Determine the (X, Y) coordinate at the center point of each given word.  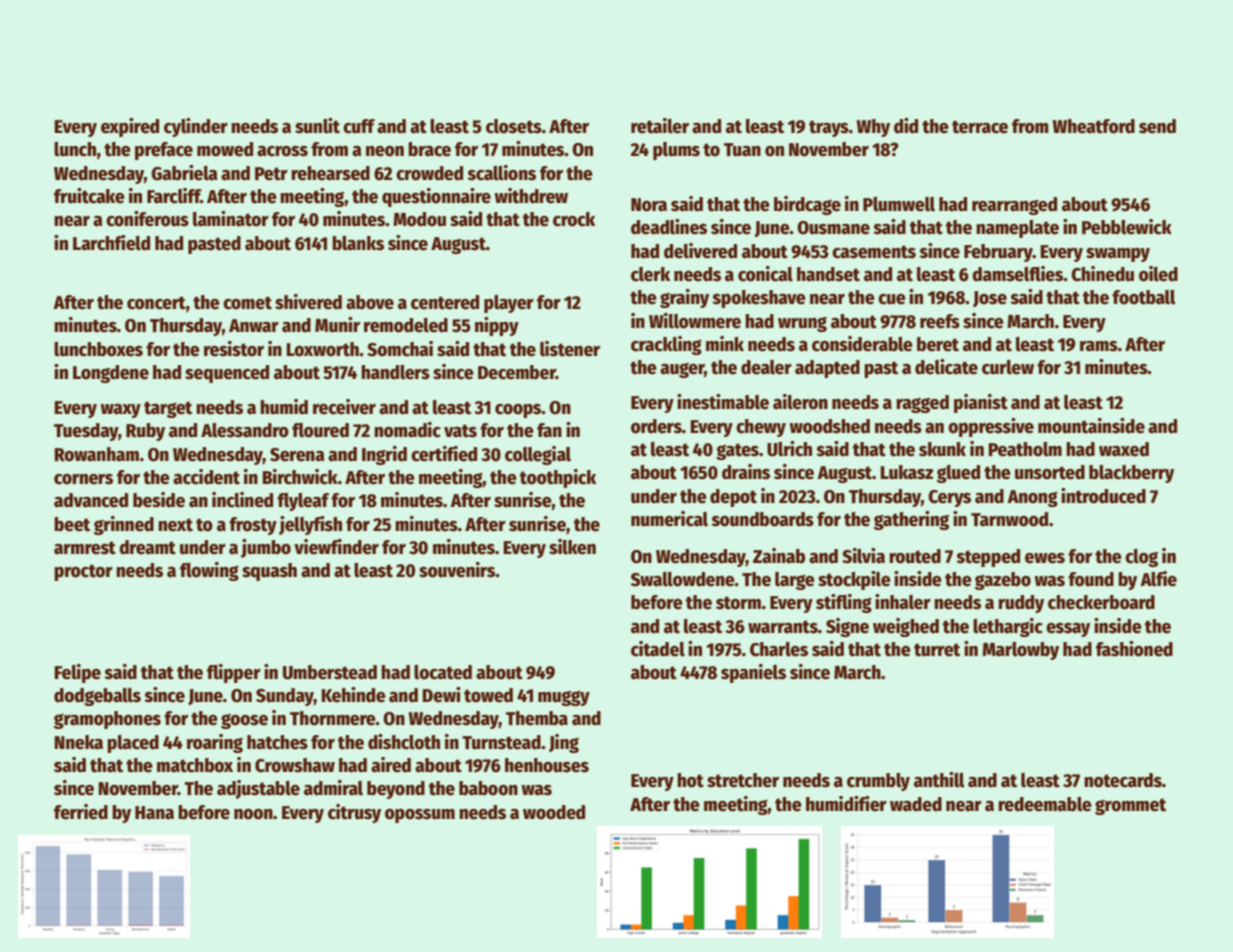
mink (725, 343)
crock (574, 219)
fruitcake (89, 196)
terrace (980, 127)
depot (733, 498)
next (175, 525)
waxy (120, 411)
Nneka (78, 742)
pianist (981, 403)
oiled (1158, 274)
